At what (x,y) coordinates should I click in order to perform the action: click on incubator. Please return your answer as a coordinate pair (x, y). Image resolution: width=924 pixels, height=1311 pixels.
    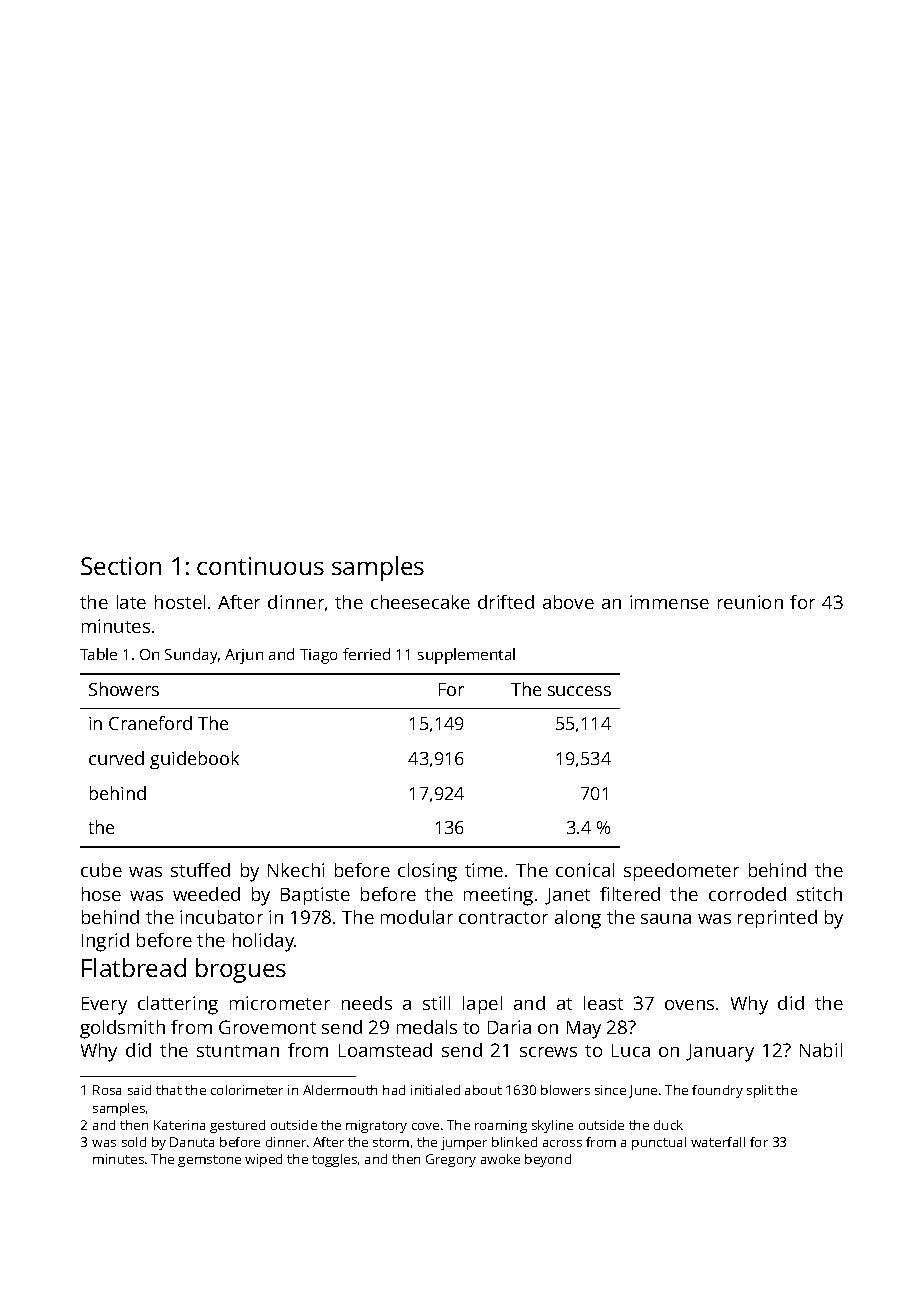
    Looking at the image, I should click on (221, 917).
